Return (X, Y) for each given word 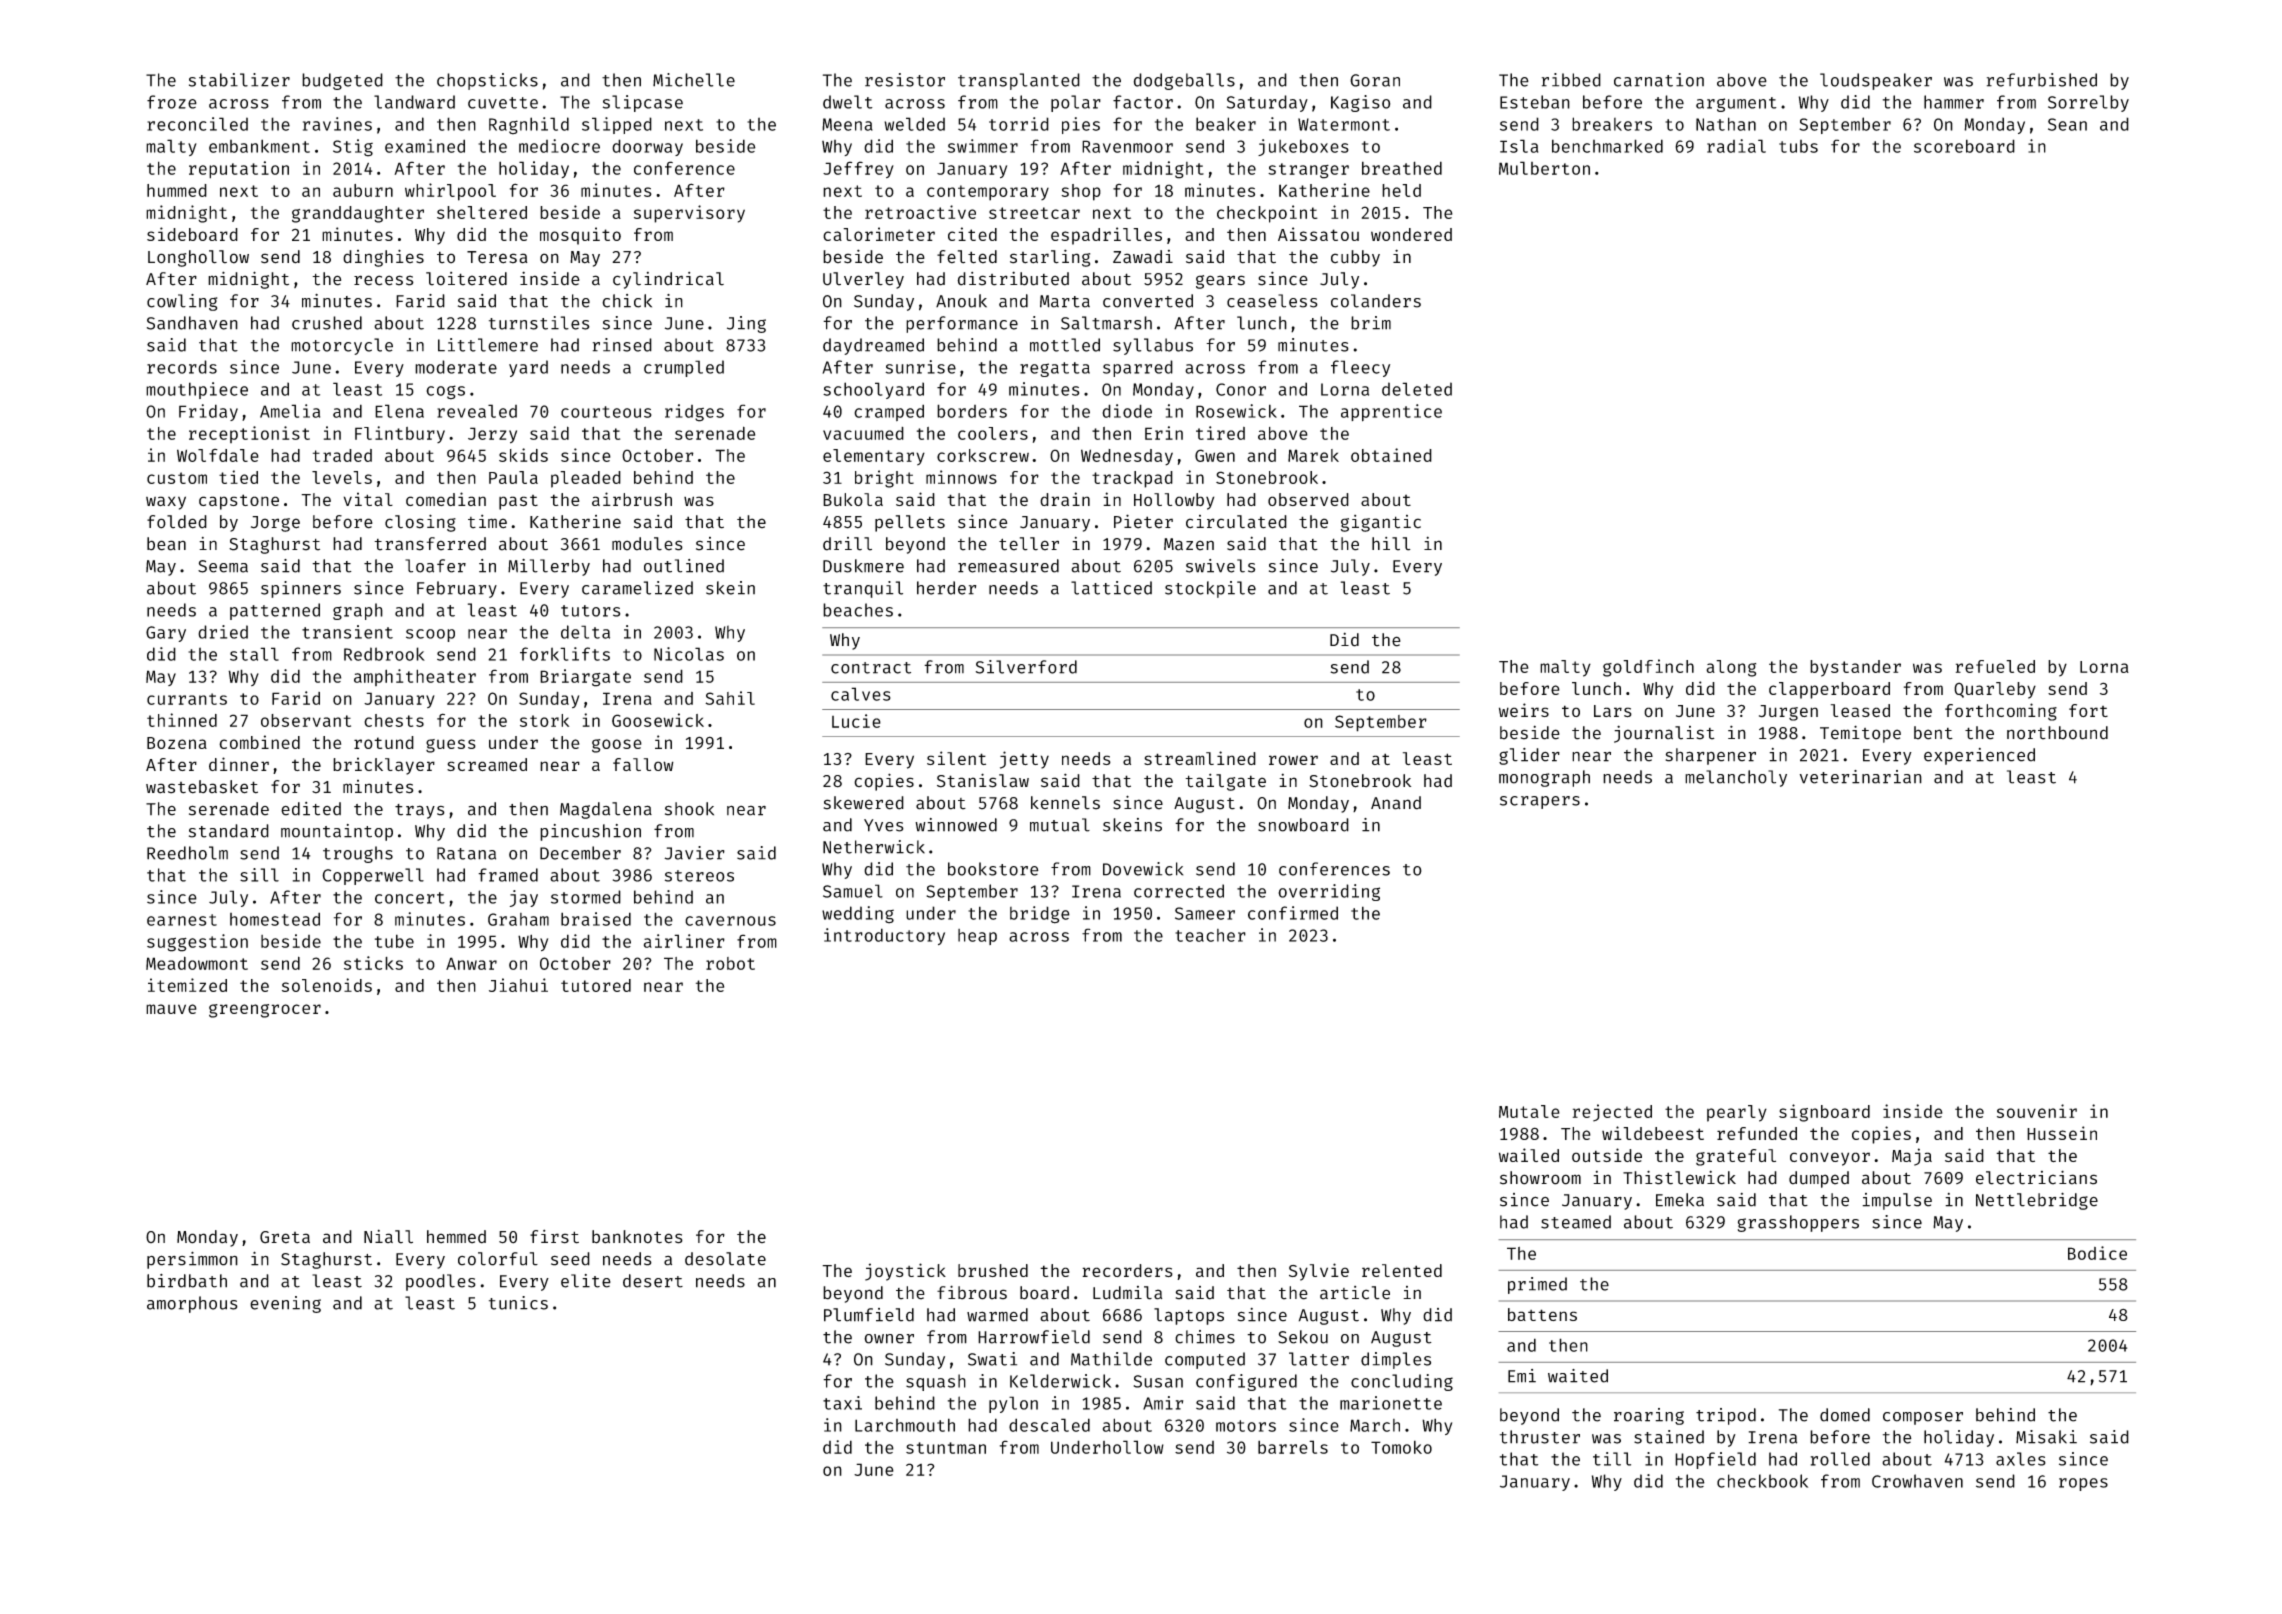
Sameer (1205, 913)
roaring (1649, 1416)
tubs (1798, 146)
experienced (1979, 756)
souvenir (2037, 1111)
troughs (358, 854)
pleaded (586, 479)
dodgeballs (1184, 81)
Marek (1313, 455)
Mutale (1529, 1111)
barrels (1293, 1447)
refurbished (2042, 80)
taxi (842, 1403)
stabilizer (239, 80)
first (554, 1236)
